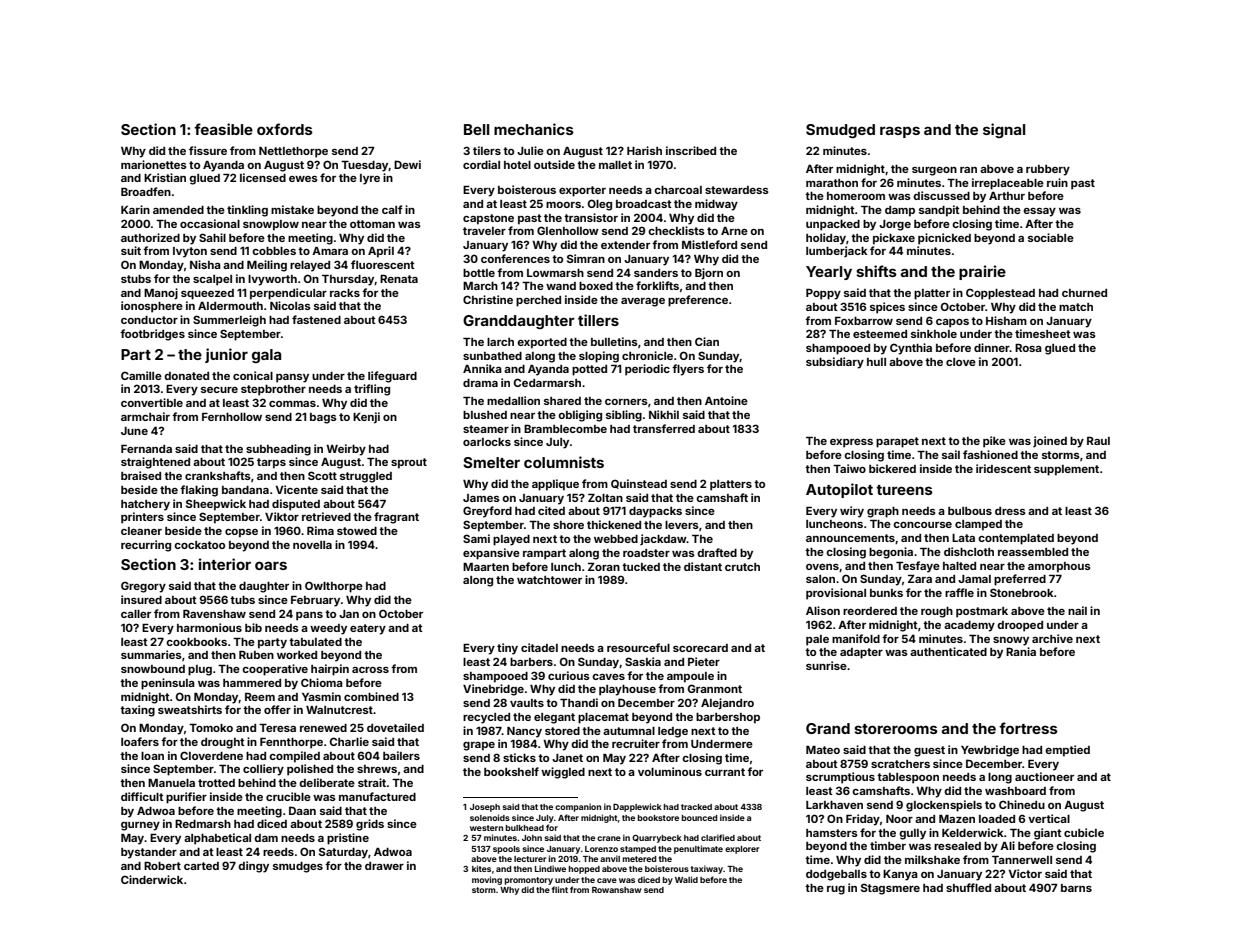 Image resolution: width=1233 pixels, height=952 pixels. I want to click on Foxbarrow, so click(864, 321).
